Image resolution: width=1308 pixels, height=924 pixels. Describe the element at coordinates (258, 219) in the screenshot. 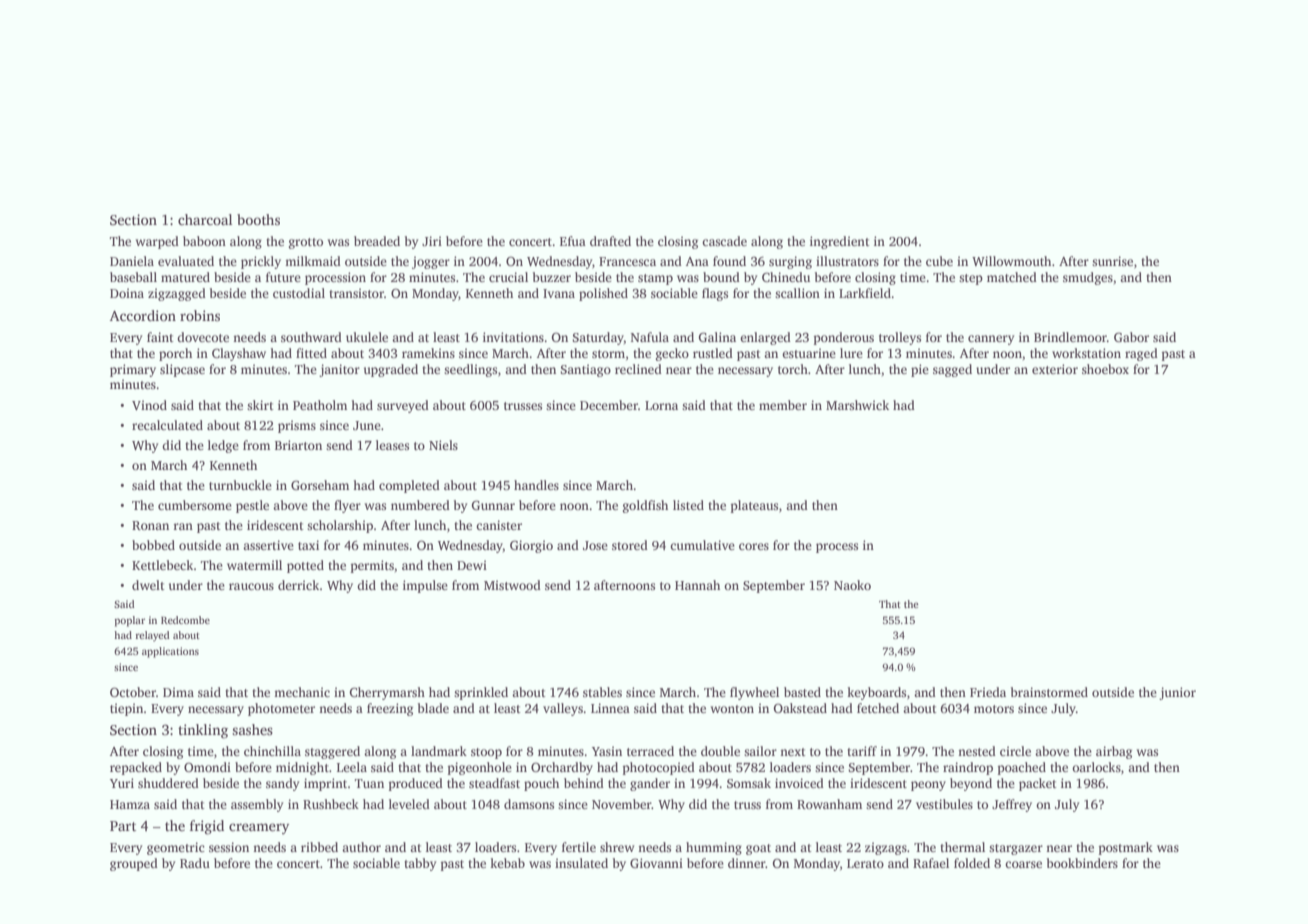

I see `booths` at that location.
